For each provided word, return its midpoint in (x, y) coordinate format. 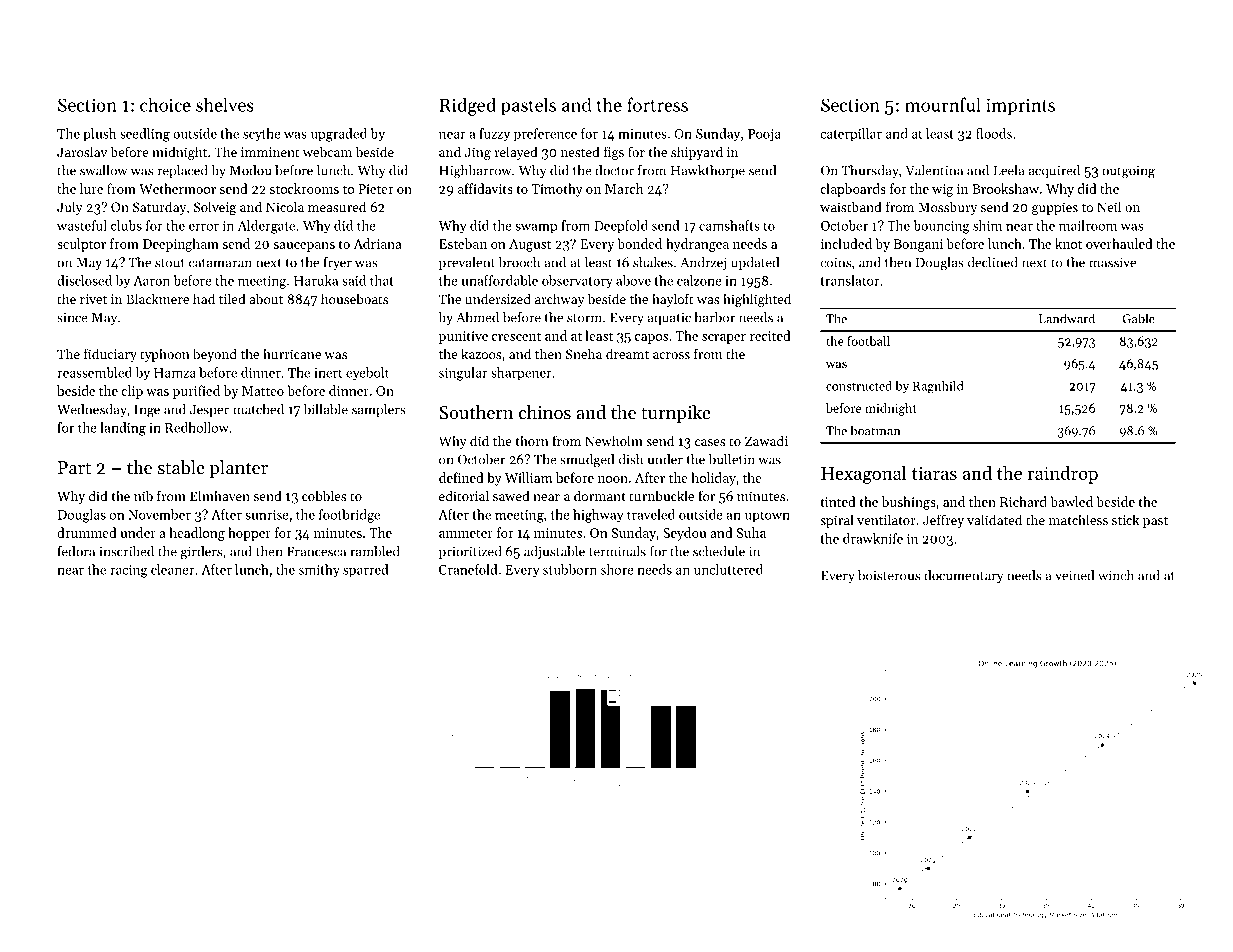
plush (99, 135)
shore (617, 569)
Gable (1139, 318)
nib (143, 495)
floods (994, 133)
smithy (319, 571)
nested (580, 151)
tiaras (934, 473)
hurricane (292, 353)
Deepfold (621, 226)
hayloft (673, 300)
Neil (1109, 206)
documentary (963, 576)
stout (170, 263)
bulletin (732, 459)
